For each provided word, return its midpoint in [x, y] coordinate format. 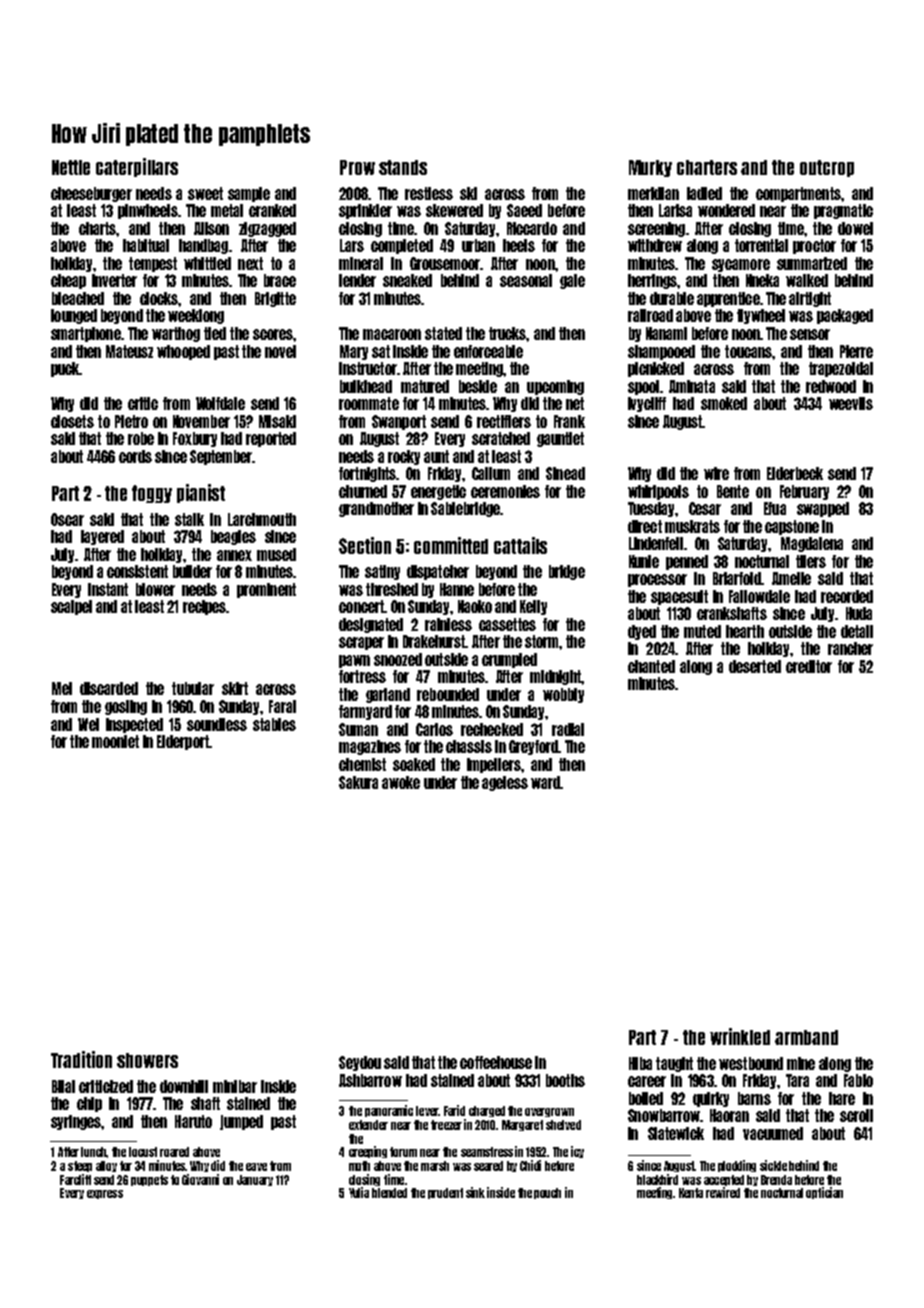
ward [545, 782]
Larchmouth [262, 519]
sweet [205, 193]
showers [147, 1060]
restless [429, 193]
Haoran [729, 1115]
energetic [438, 492]
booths [565, 1080]
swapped [823, 509]
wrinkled [740, 1036]
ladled [704, 193]
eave [256, 1167]
